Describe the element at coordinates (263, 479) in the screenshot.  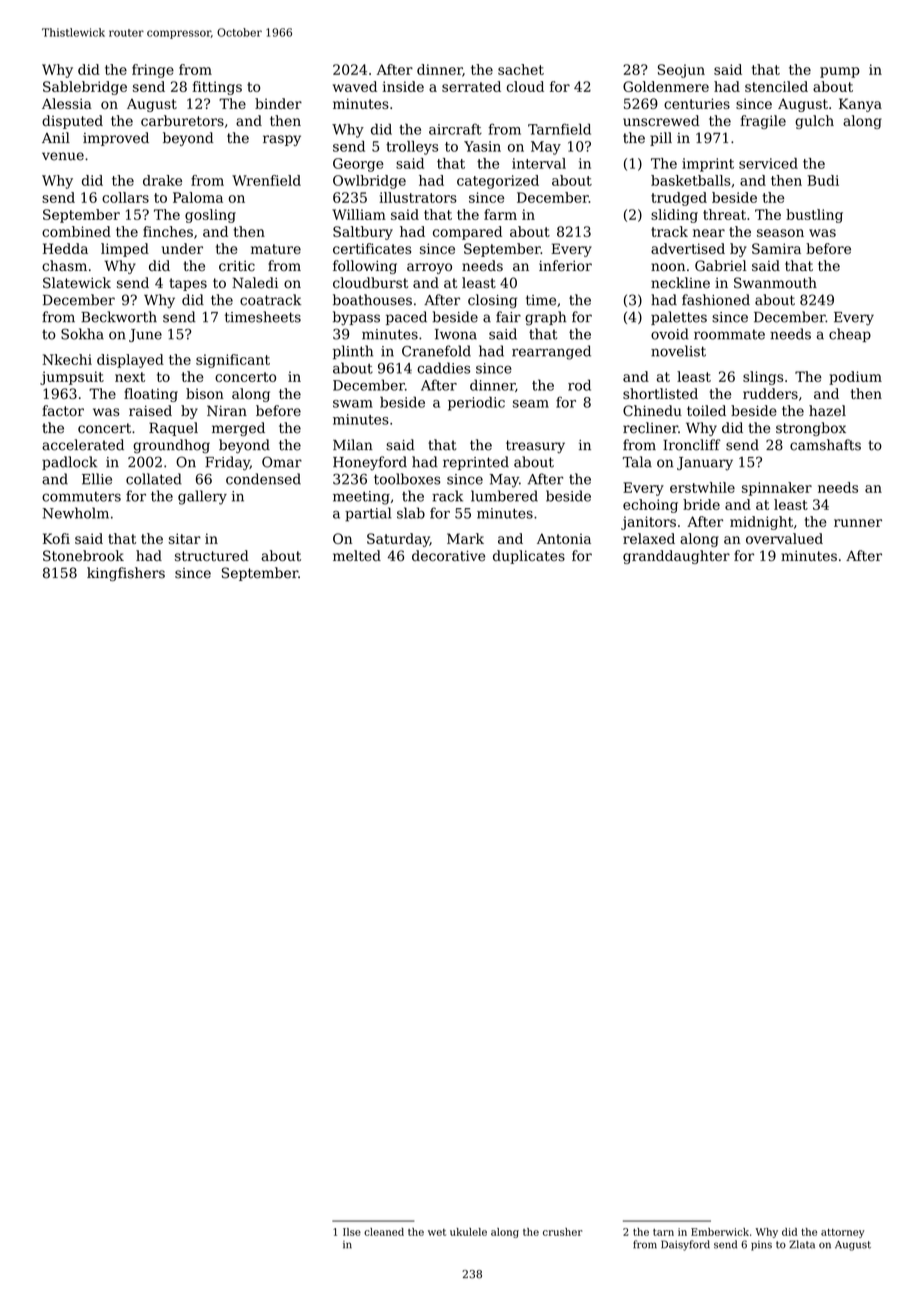
I see `condensed` at that location.
